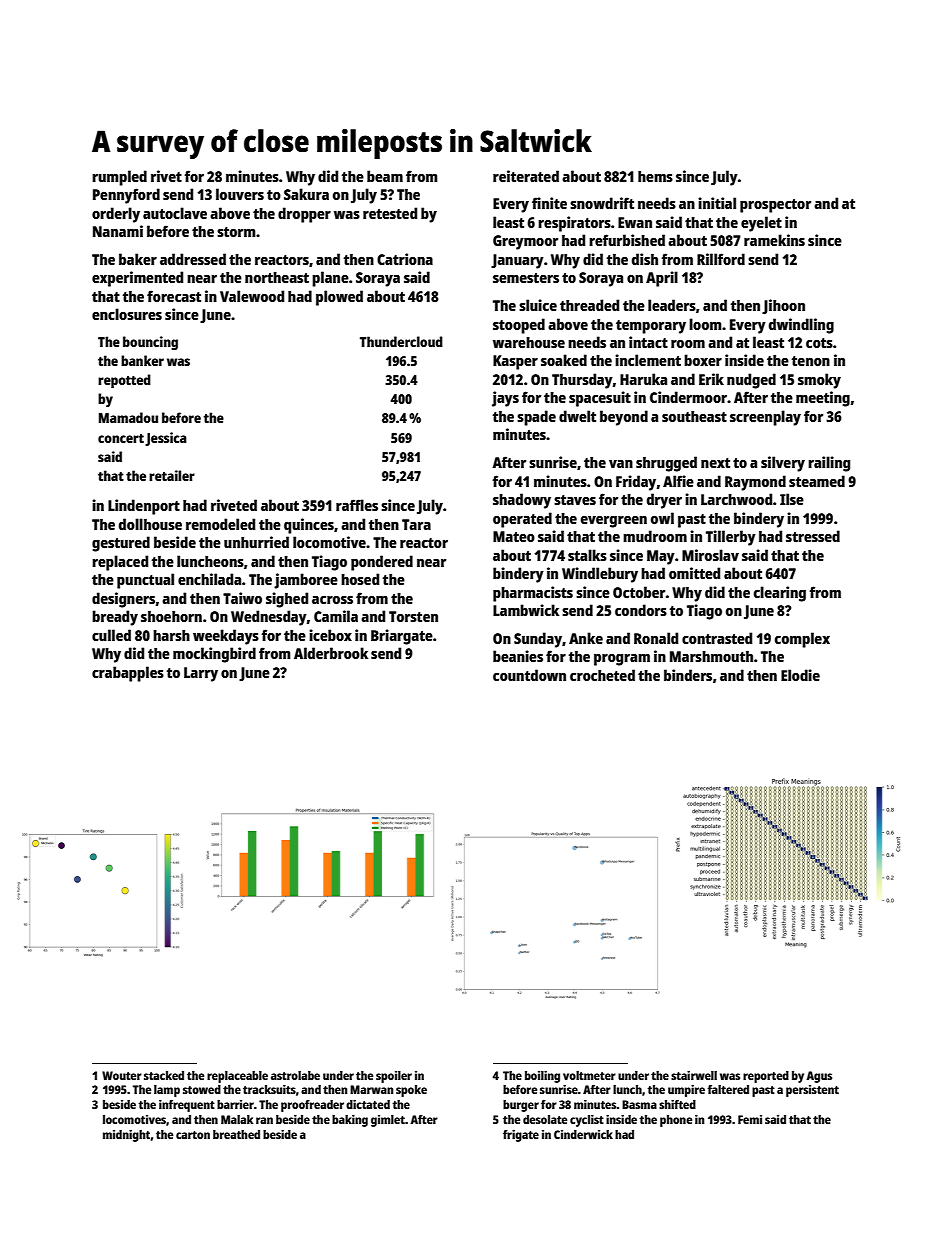 The height and width of the image is (1233, 952). I want to click on Lambwick, so click(526, 610).
